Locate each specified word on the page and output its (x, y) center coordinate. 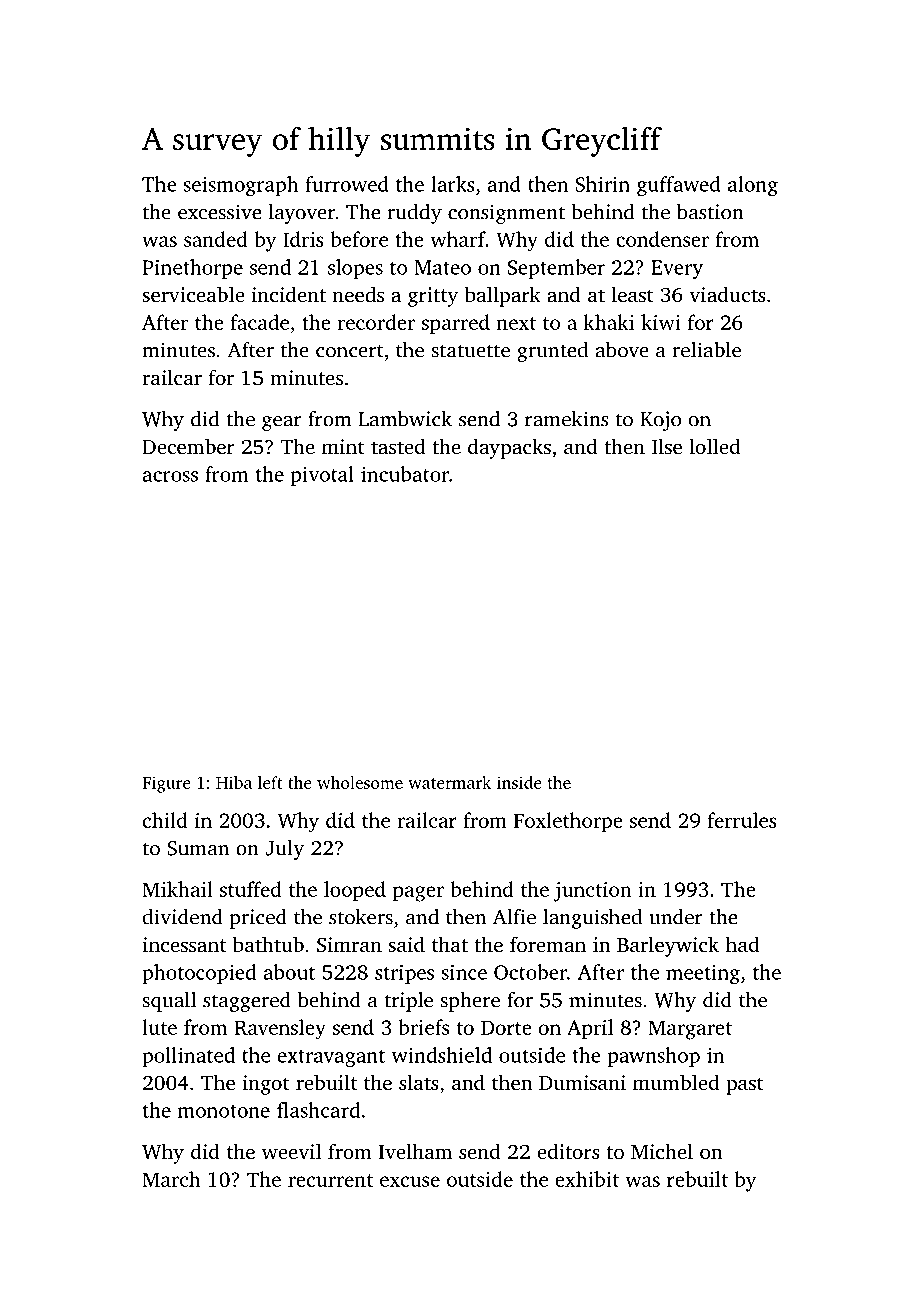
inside (519, 782)
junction (593, 892)
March (171, 1179)
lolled (714, 446)
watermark (449, 782)
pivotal (322, 476)
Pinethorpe (192, 269)
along (753, 186)
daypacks (509, 448)
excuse (410, 1181)
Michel (662, 1151)
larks (453, 184)
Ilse (667, 446)
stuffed (251, 889)
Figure (166, 784)
